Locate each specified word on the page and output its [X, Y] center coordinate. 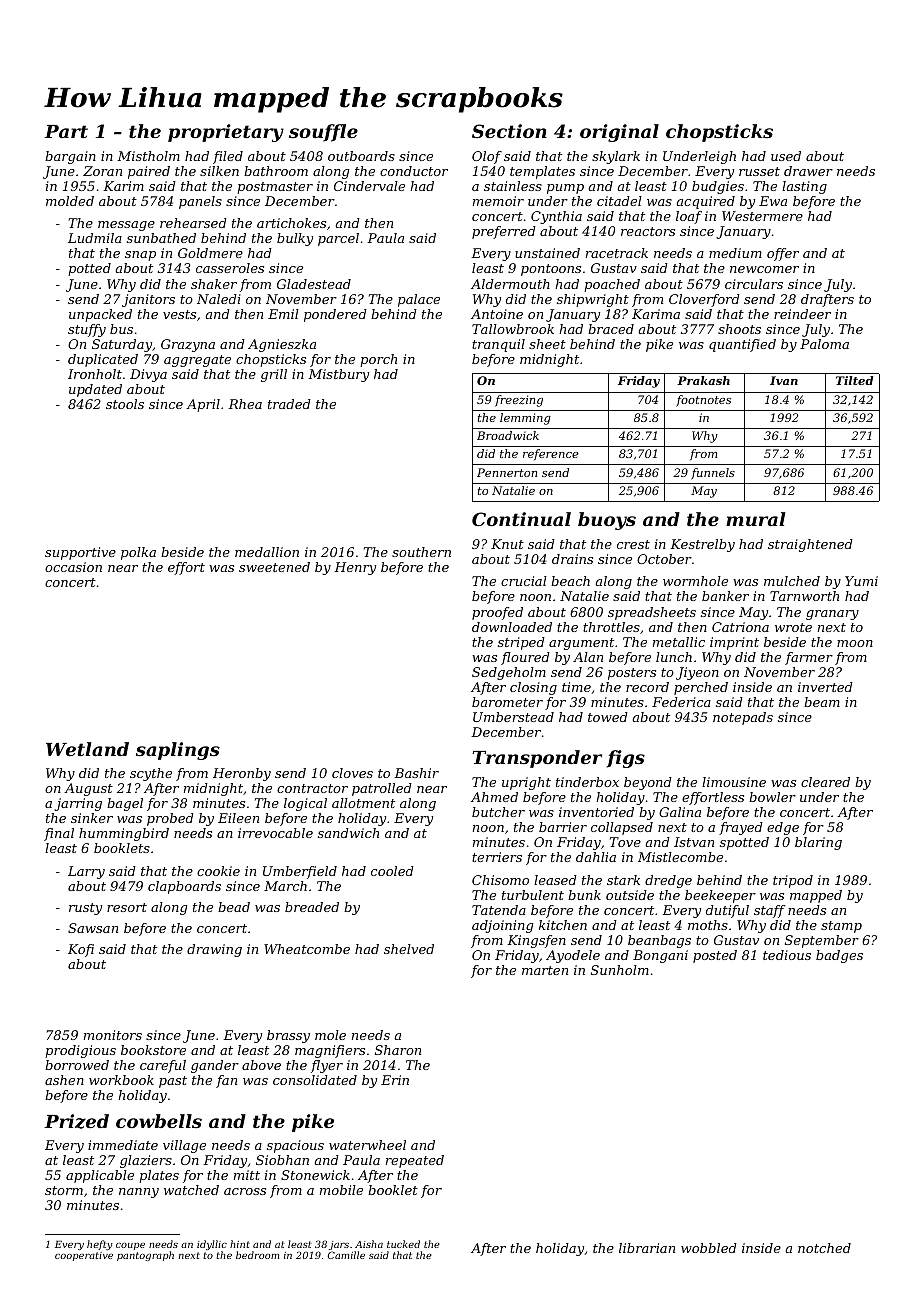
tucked [403, 1244]
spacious [295, 1146]
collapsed [622, 828]
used [786, 156]
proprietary [226, 133]
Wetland [87, 749]
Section [509, 131]
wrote [793, 627]
